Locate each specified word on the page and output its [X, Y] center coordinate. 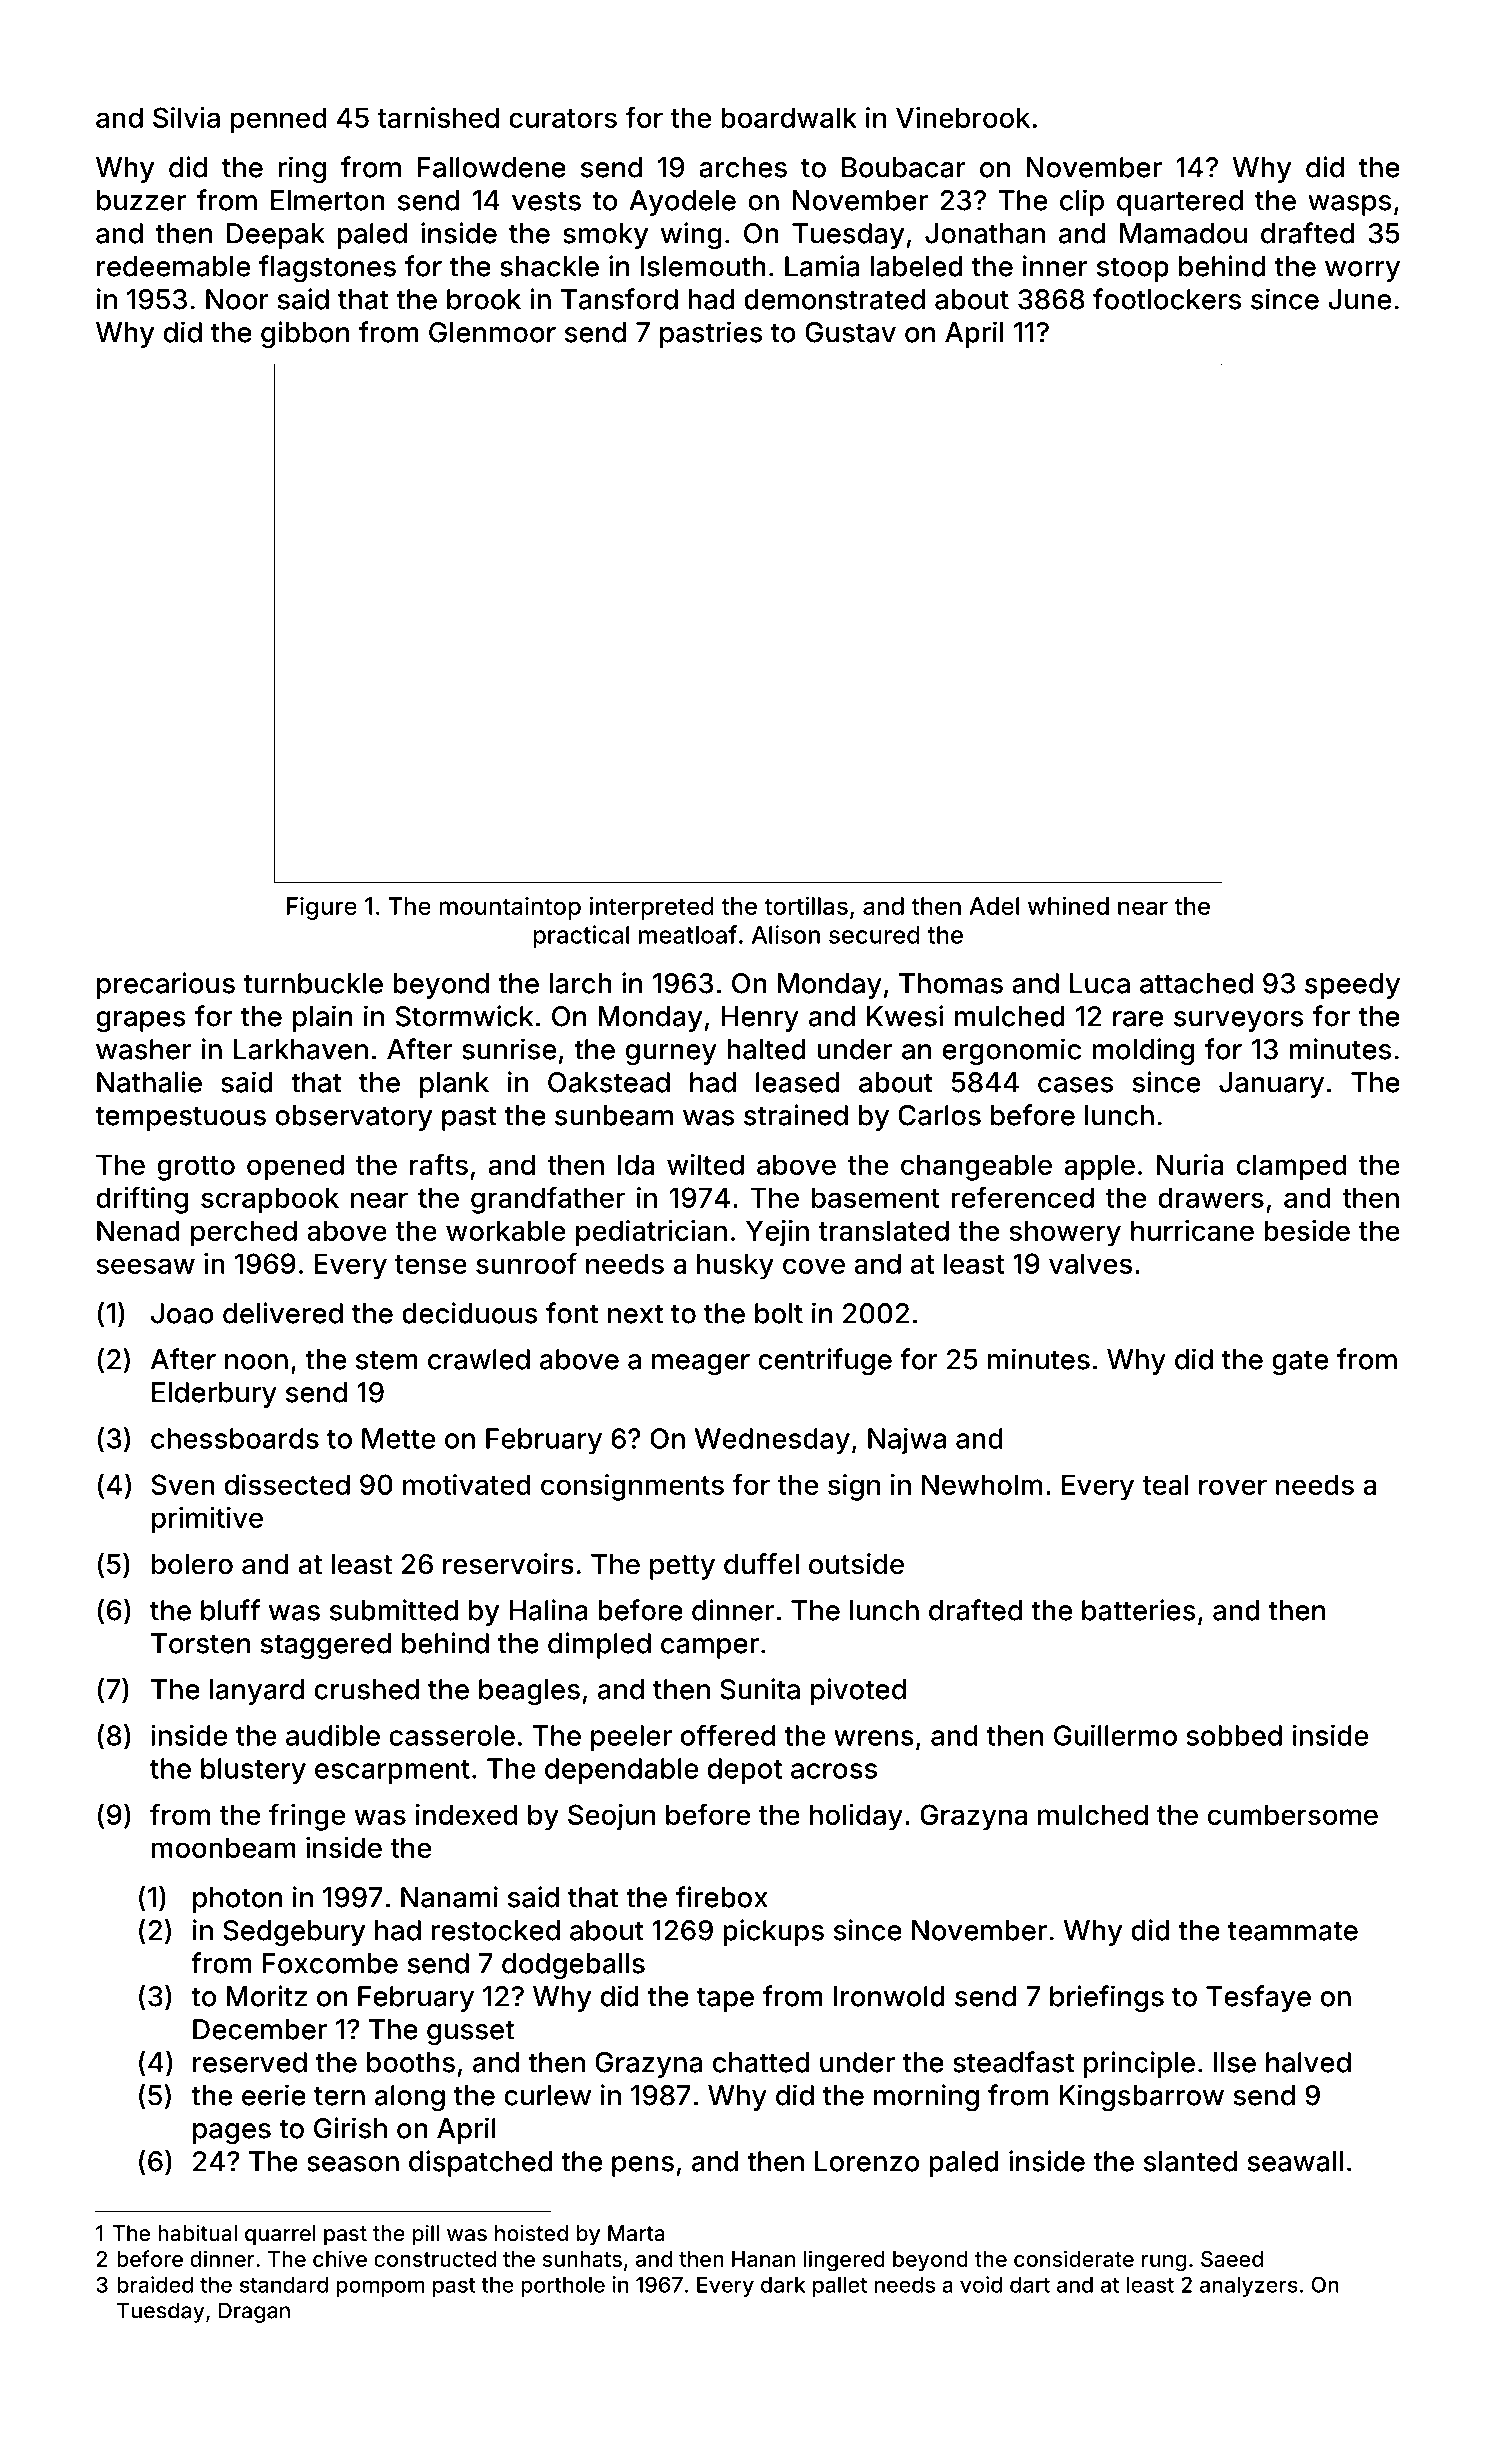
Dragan [254, 2312]
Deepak [276, 236]
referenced [1022, 1197]
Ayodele [682, 203]
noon [256, 1362]
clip [1082, 202]
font [572, 1313]
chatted [761, 2062]
